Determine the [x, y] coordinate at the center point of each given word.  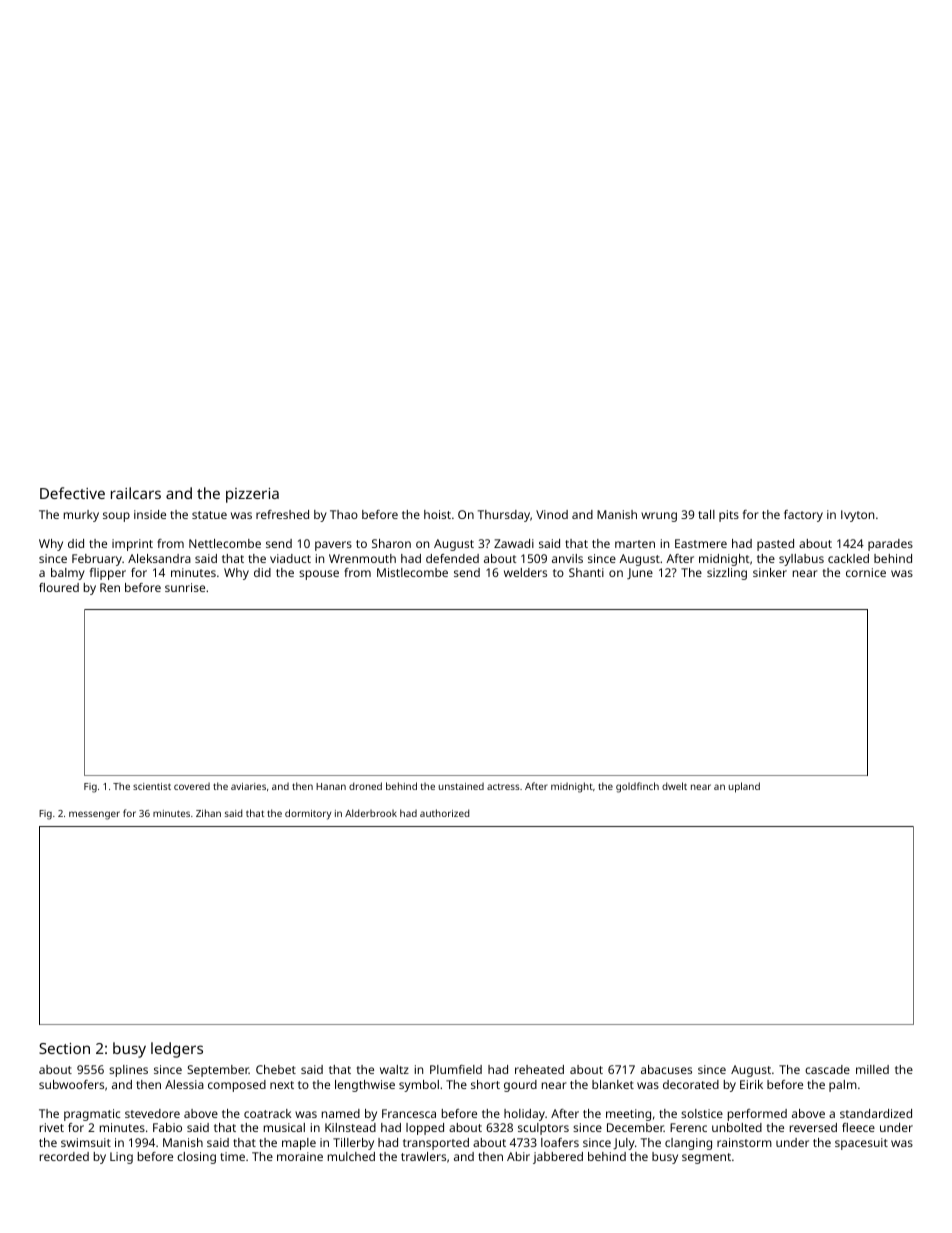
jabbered [558, 1158]
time [232, 1156]
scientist [152, 786]
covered [192, 786]
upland [744, 787]
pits [729, 516]
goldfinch [637, 787]
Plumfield [456, 1069]
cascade [827, 1069]
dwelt [674, 786]
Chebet [276, 1069]
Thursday [504, 516]
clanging [688, 1144]
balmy [68, 574]
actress [503, 786]
